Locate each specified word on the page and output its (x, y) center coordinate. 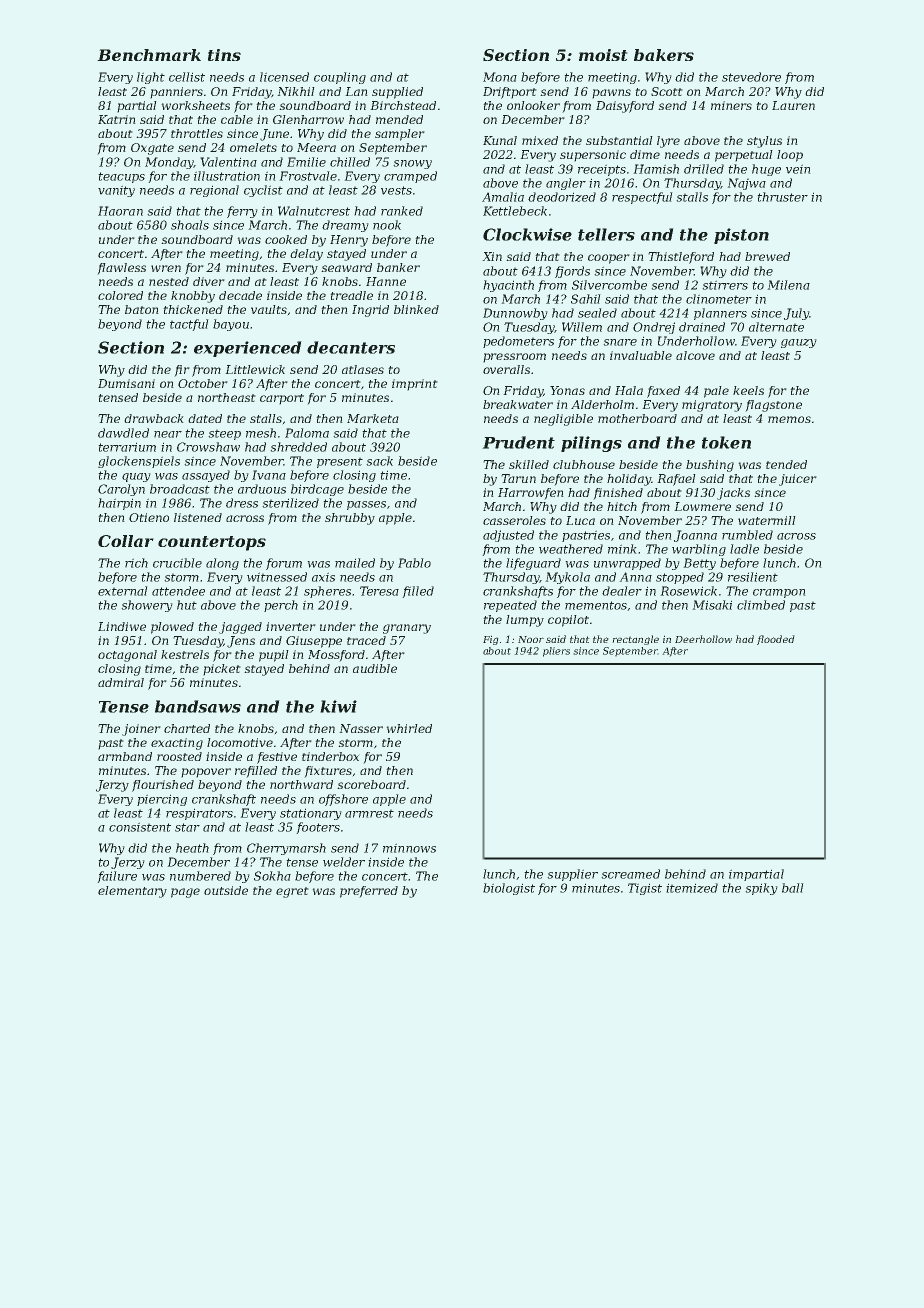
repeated (510, 606)
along (222, 564)
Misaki (712, 605)
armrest (369, 813)
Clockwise (527, 234)
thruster (782, 197)
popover (206, 773)
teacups (121, 177)
